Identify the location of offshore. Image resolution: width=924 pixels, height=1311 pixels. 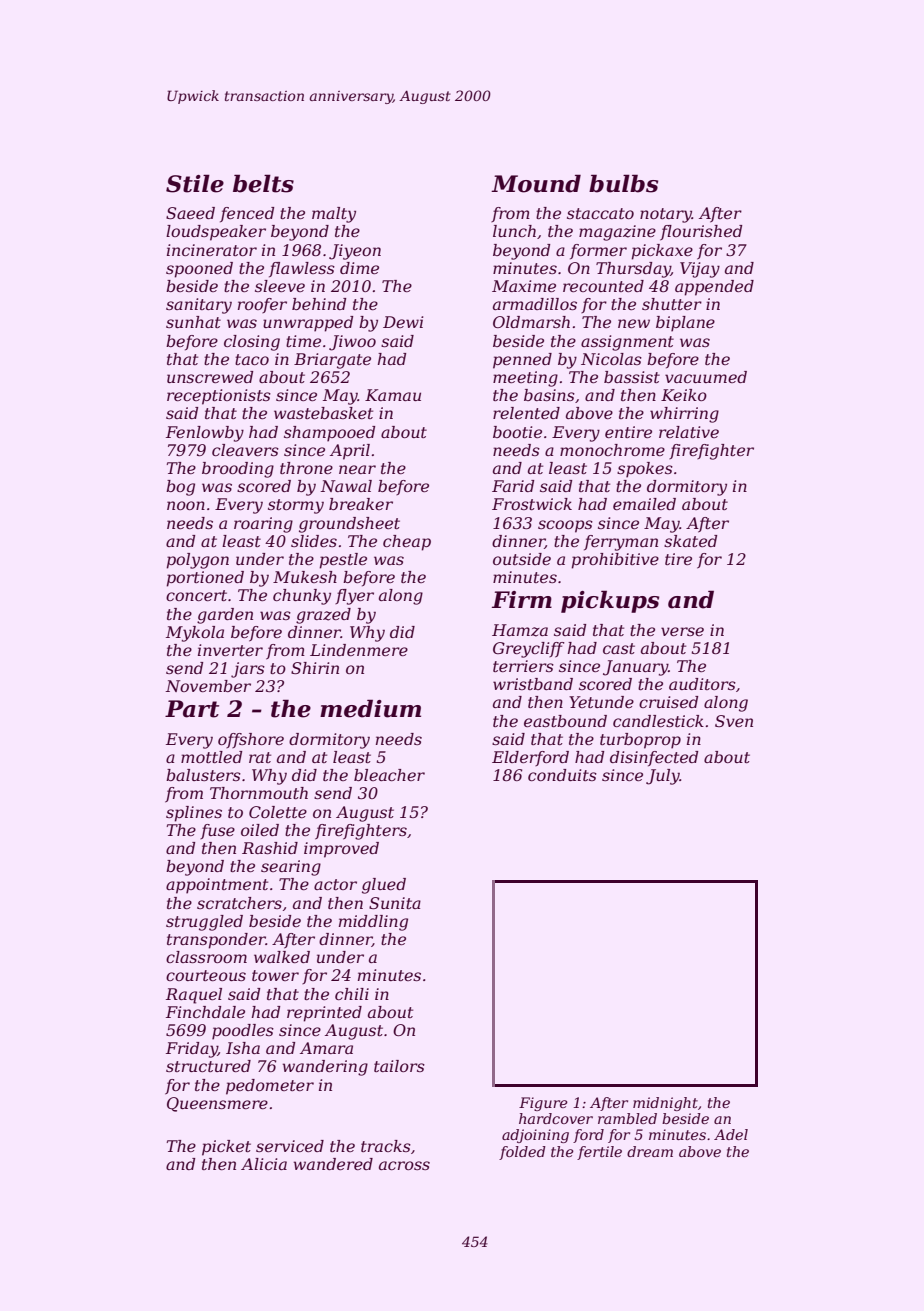
(251, 740).
